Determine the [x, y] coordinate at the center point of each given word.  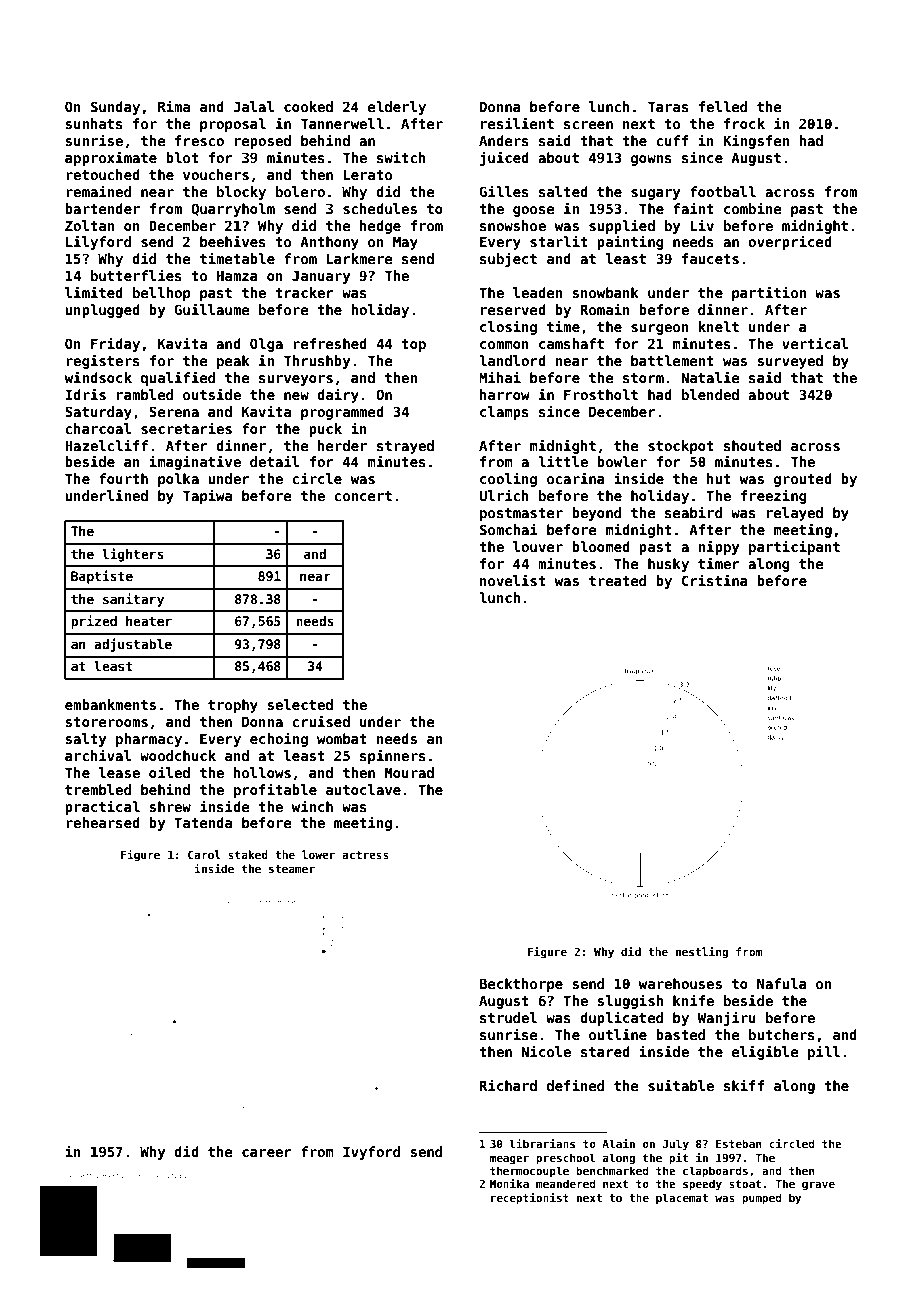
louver [538, 546]
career [267, 1153]
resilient [517, 123]
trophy [233, 706]
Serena [174, 411]
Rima [174, 106]
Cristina [715, 580]
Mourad [409, 772]
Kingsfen [756, 141]
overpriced [790, 242]
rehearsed [103, 822]
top [413, 345]
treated [617, 580]
